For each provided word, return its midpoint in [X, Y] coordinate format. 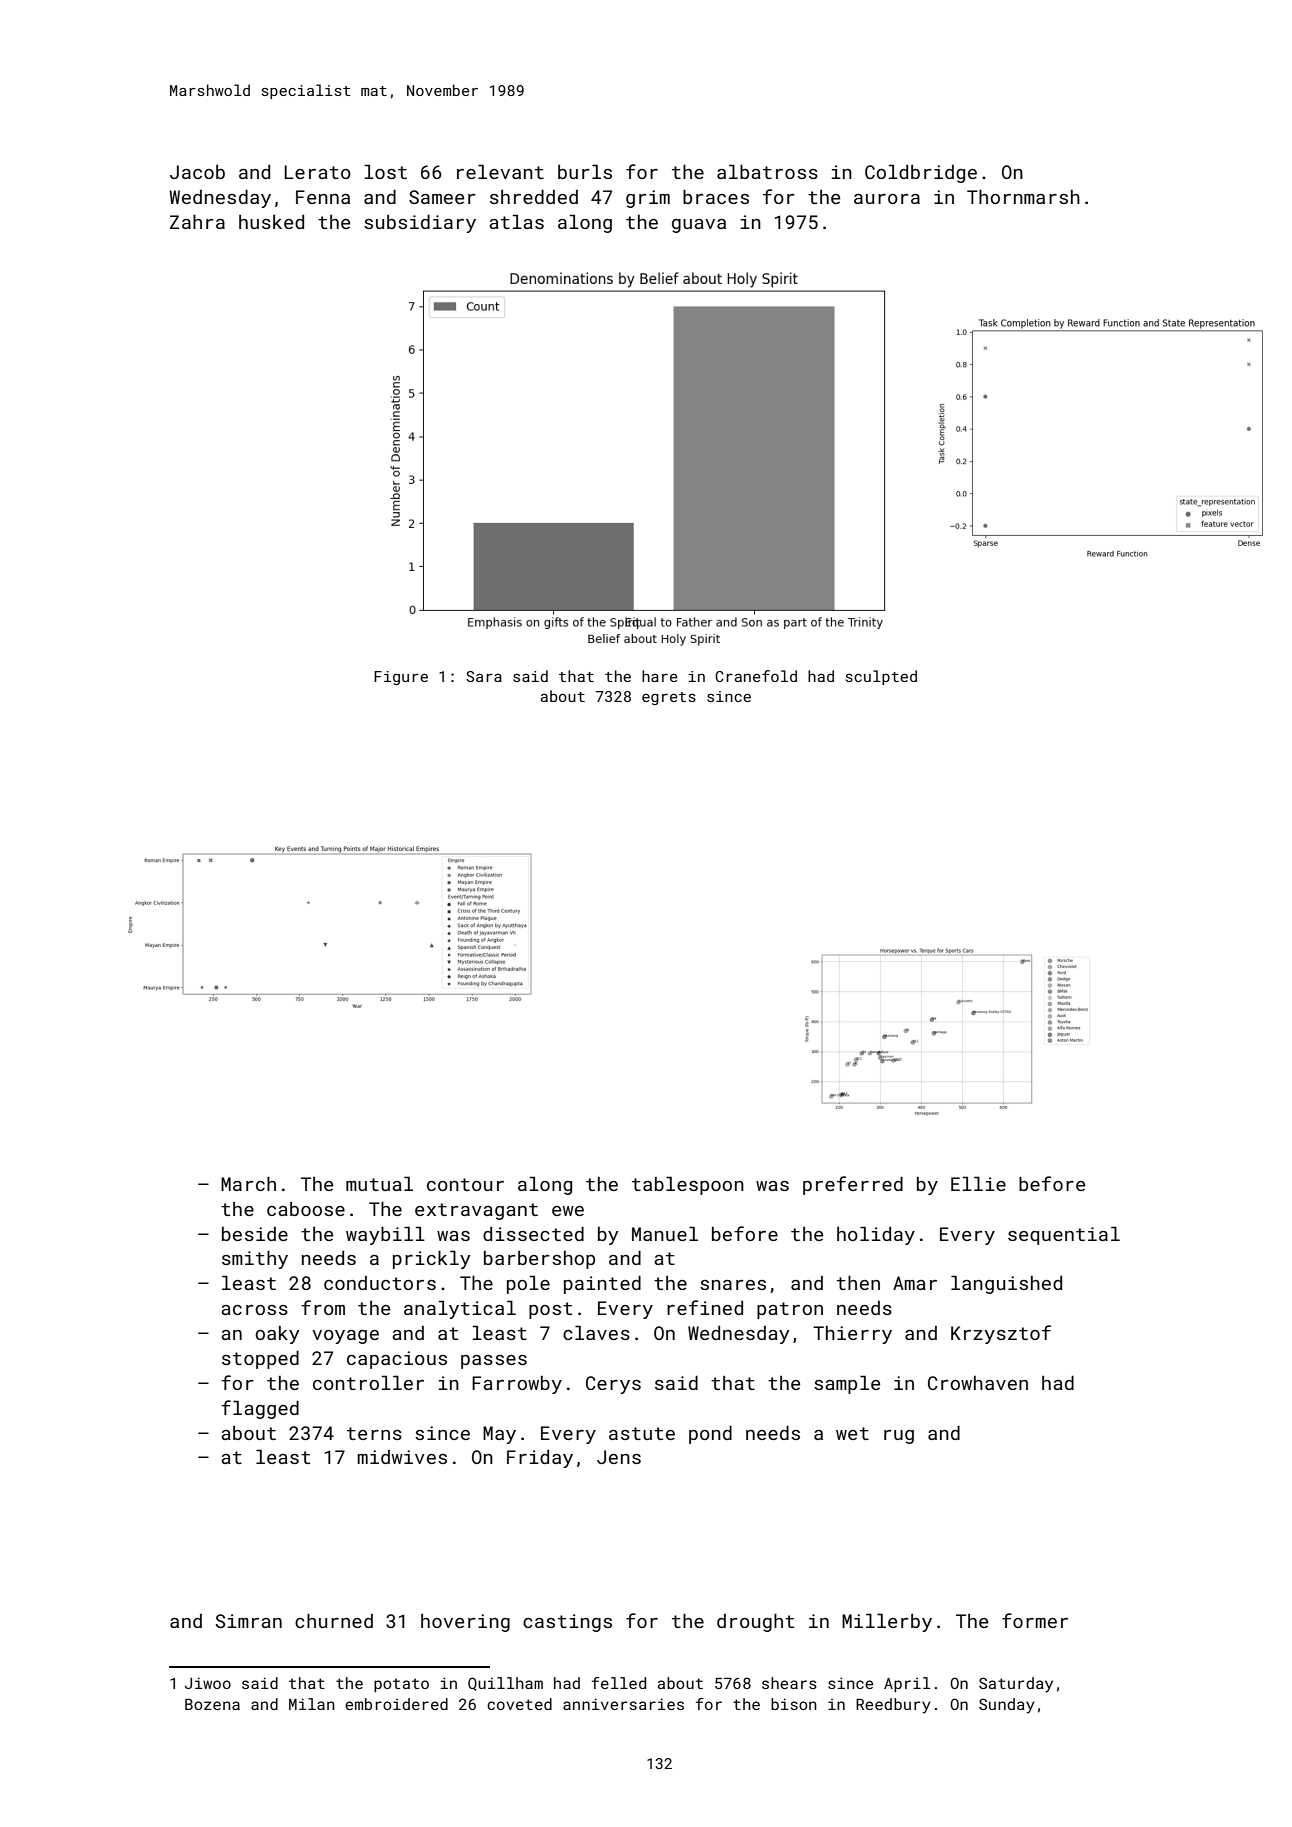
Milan [312, 1704]
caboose [306, 1209]
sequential [1064, 1235]
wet [852, 1433]
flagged [260, 1409]
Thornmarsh [1023, 196]
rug [899, 1437]
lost [386, 171]
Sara [484, 676]
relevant [500, 171]
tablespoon [688, 1185]
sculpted [881, 677]
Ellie [978, 1183]
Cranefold [756, 676]
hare [660, 676]
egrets [669, 698]
